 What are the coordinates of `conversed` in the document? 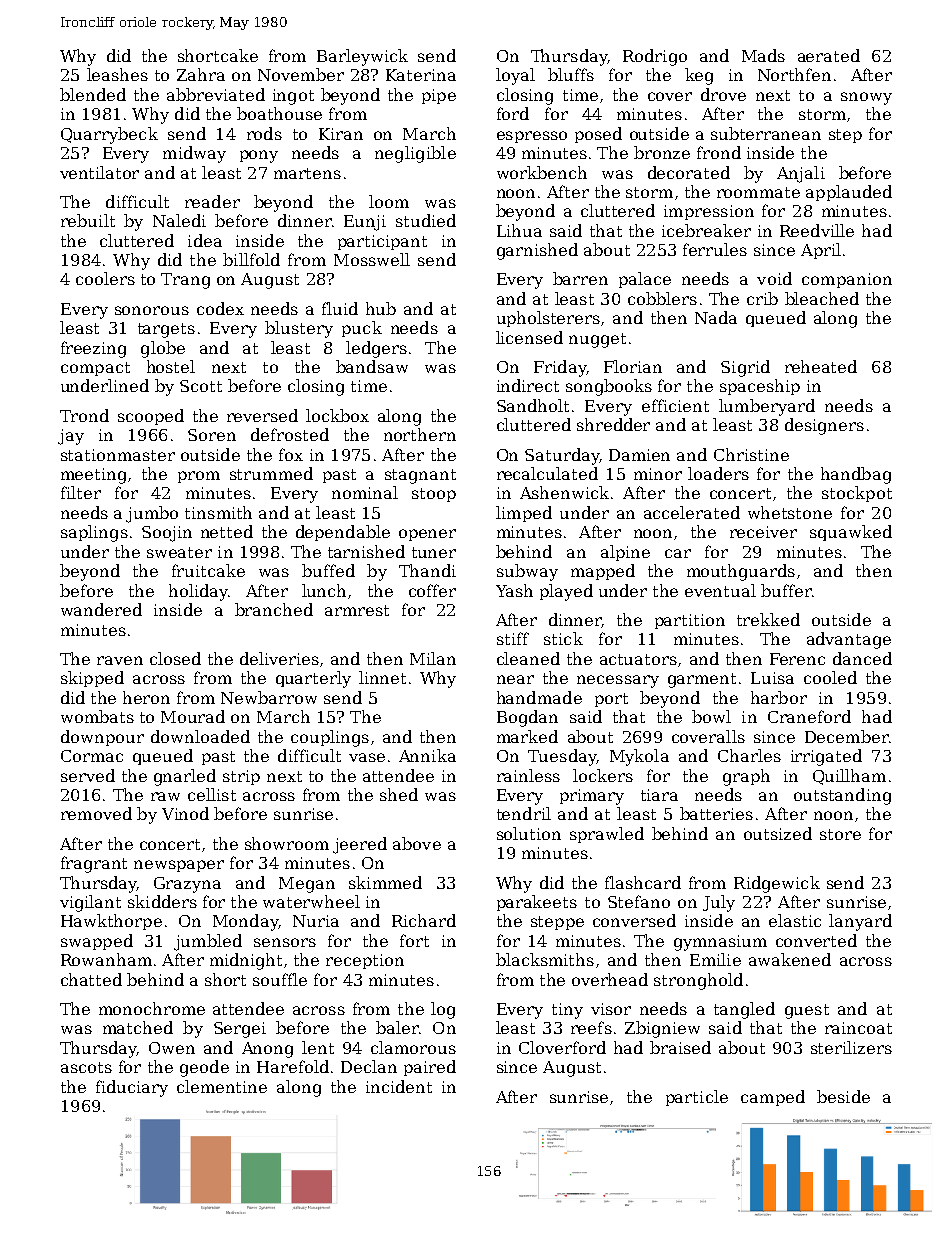 It's located at (634, 920).
